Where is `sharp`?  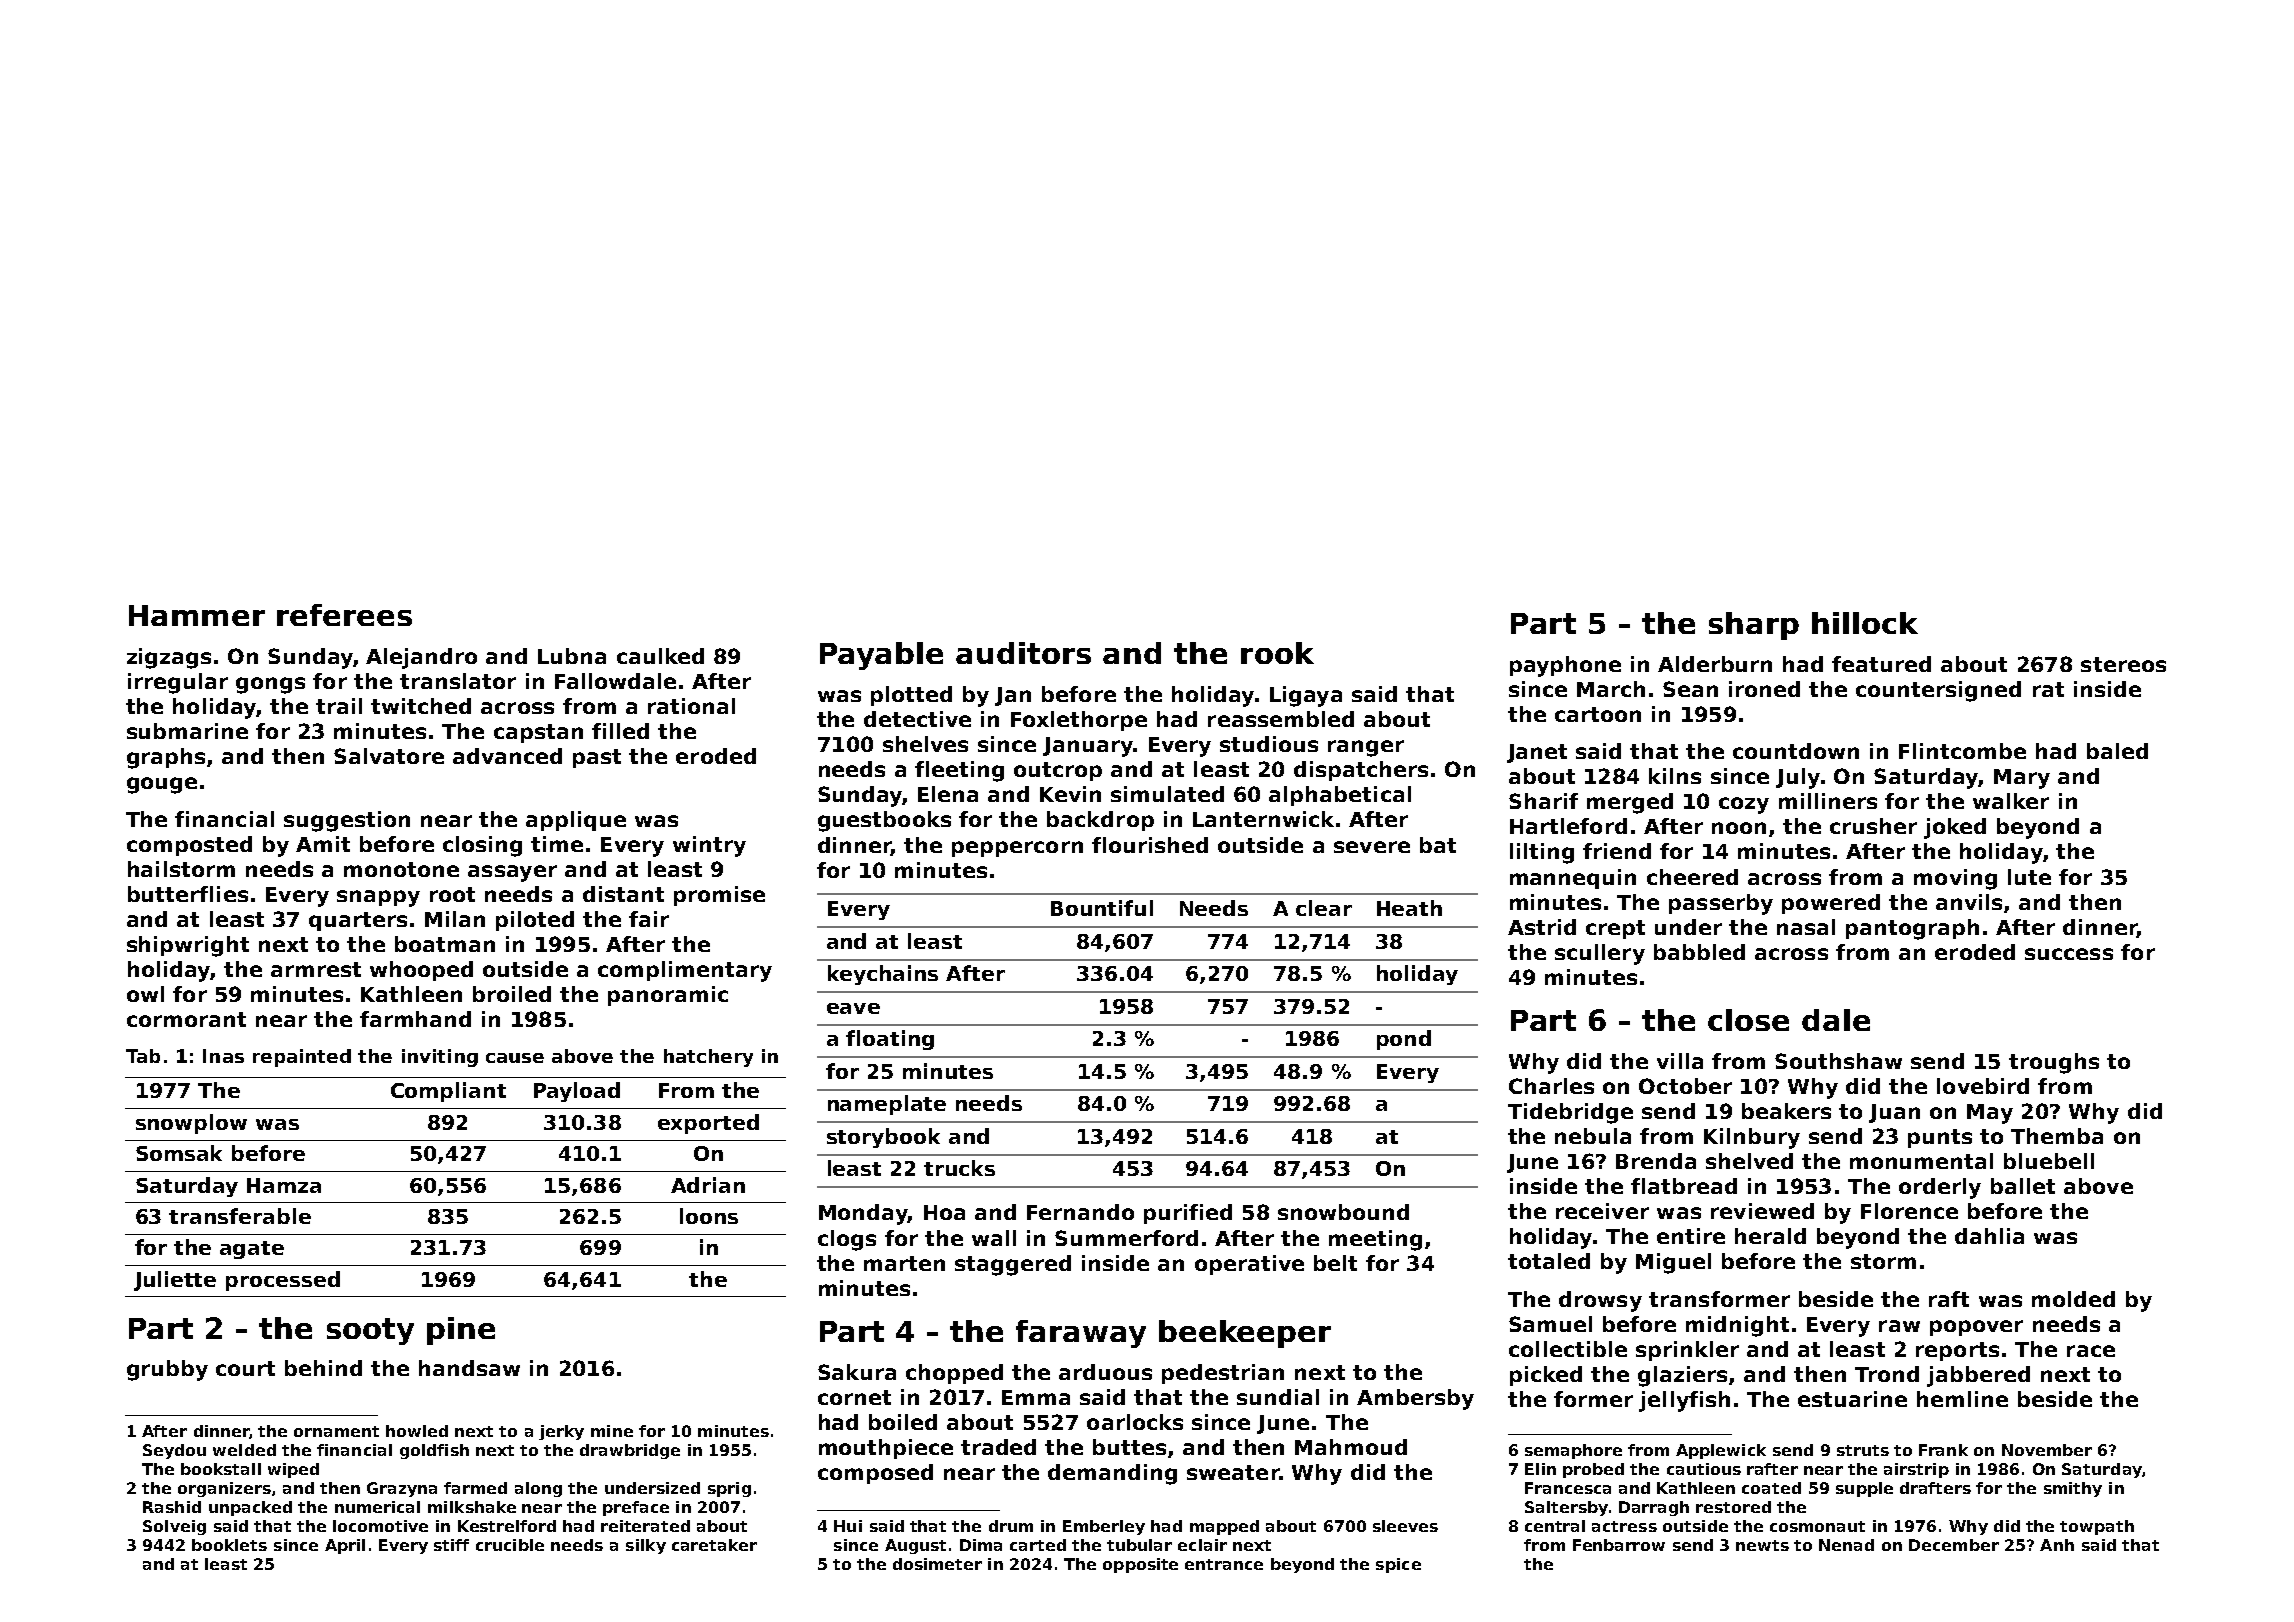
sharp is located at coordinates (1754, 626).
